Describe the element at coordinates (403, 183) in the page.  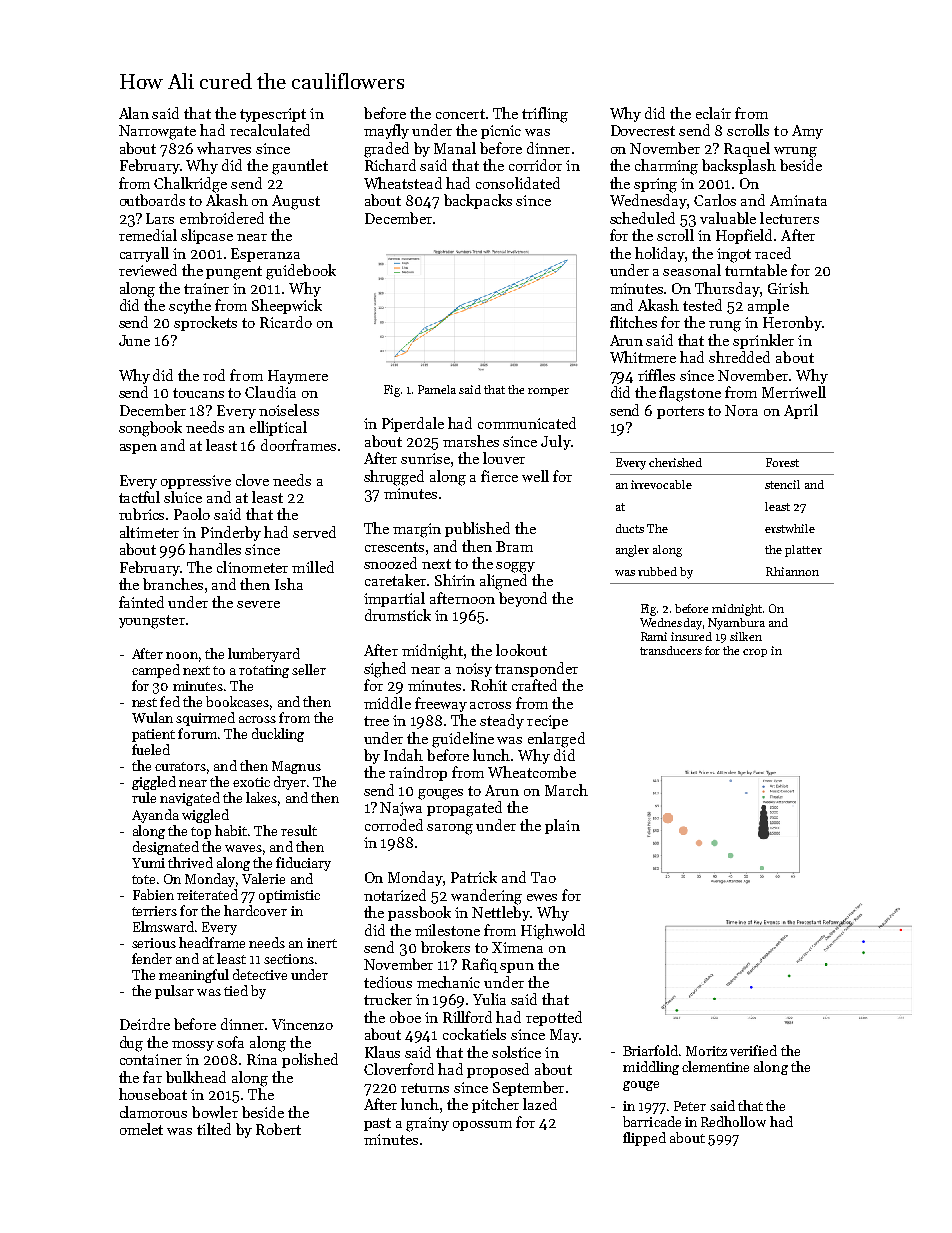
I see `Wheatstead` at that location.
